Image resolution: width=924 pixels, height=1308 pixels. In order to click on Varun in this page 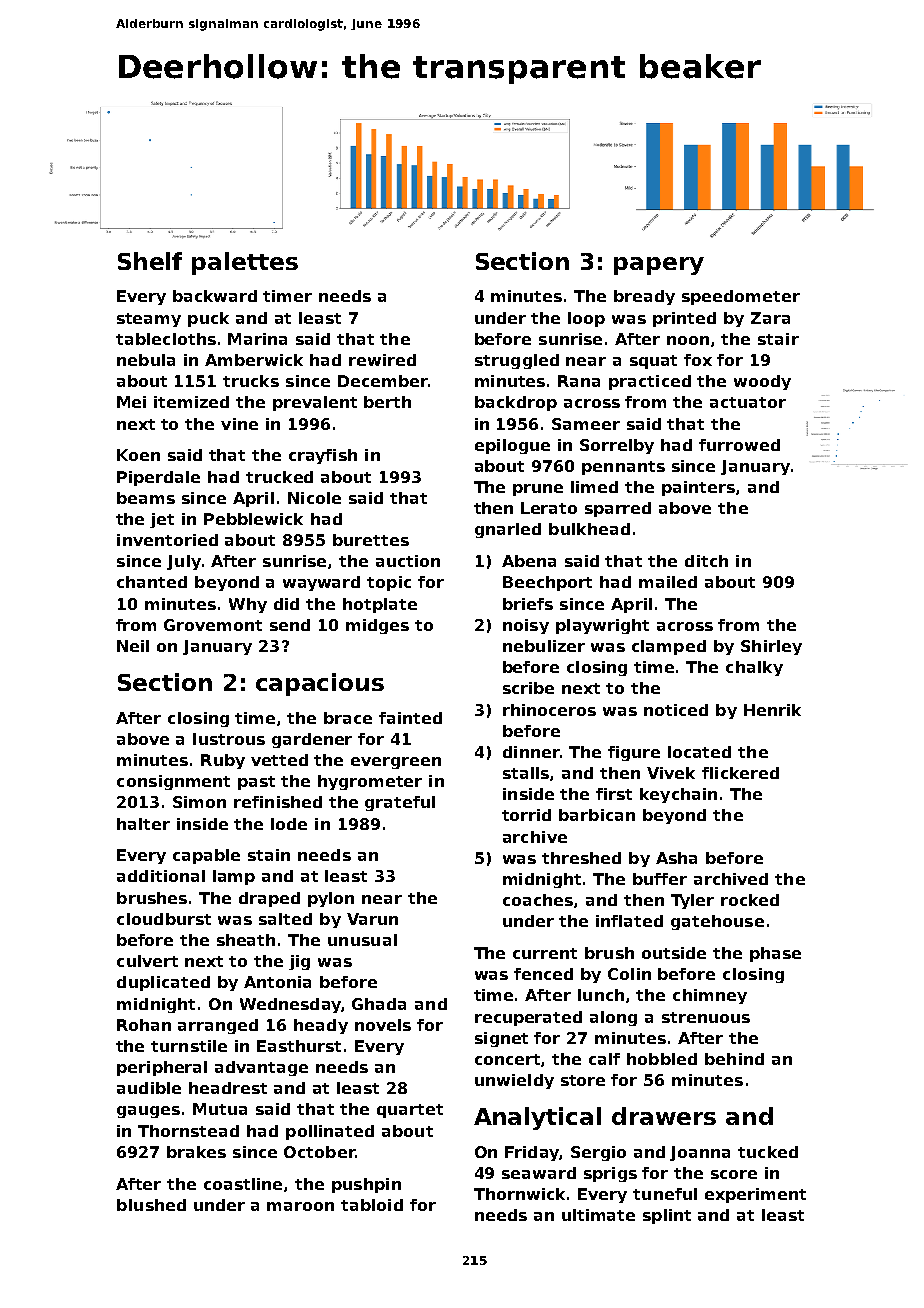, I will do `click(372, 919)`.
